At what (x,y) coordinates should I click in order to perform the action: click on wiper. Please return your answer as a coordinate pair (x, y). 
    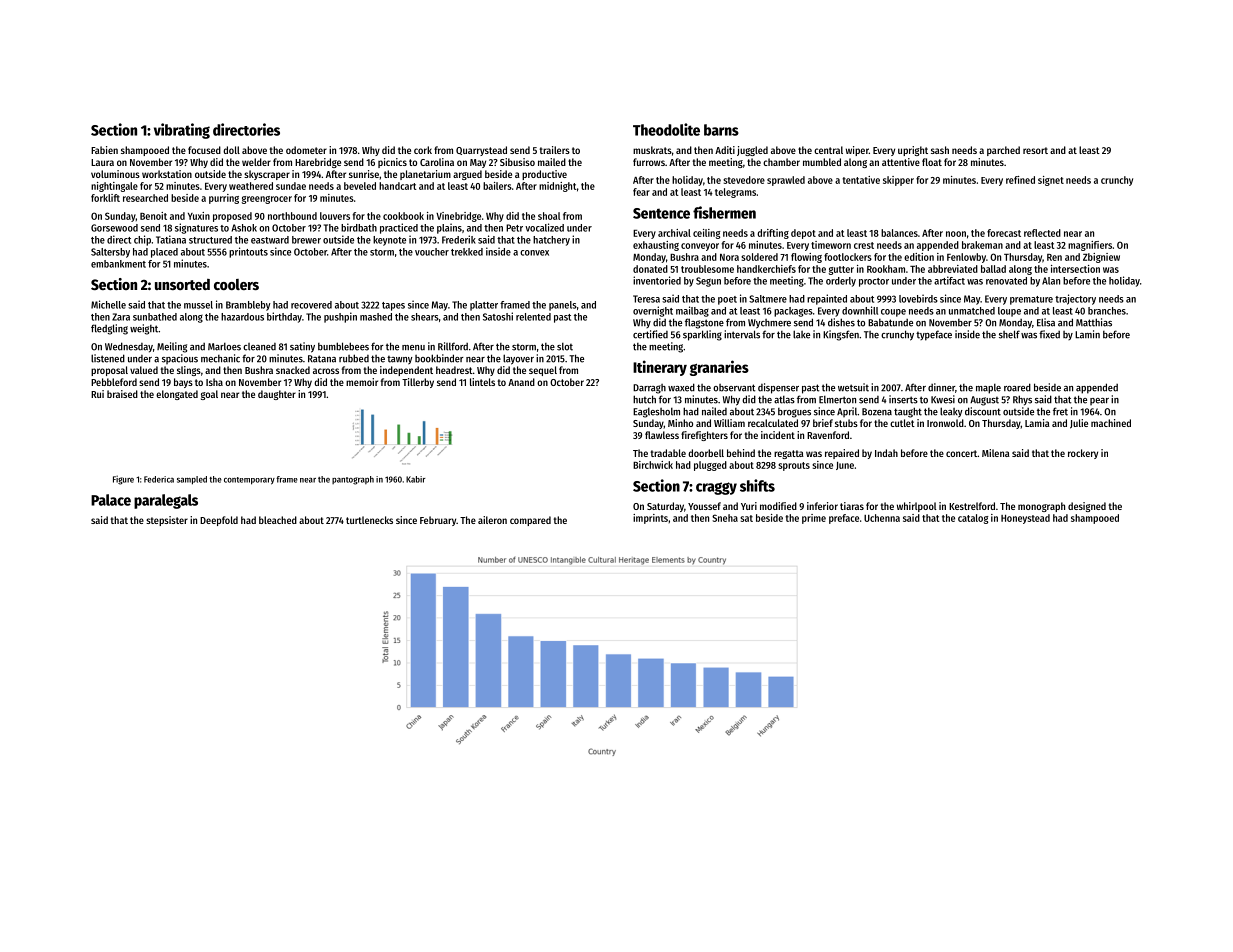
    Looking at the image, I should click on (857, 151).
